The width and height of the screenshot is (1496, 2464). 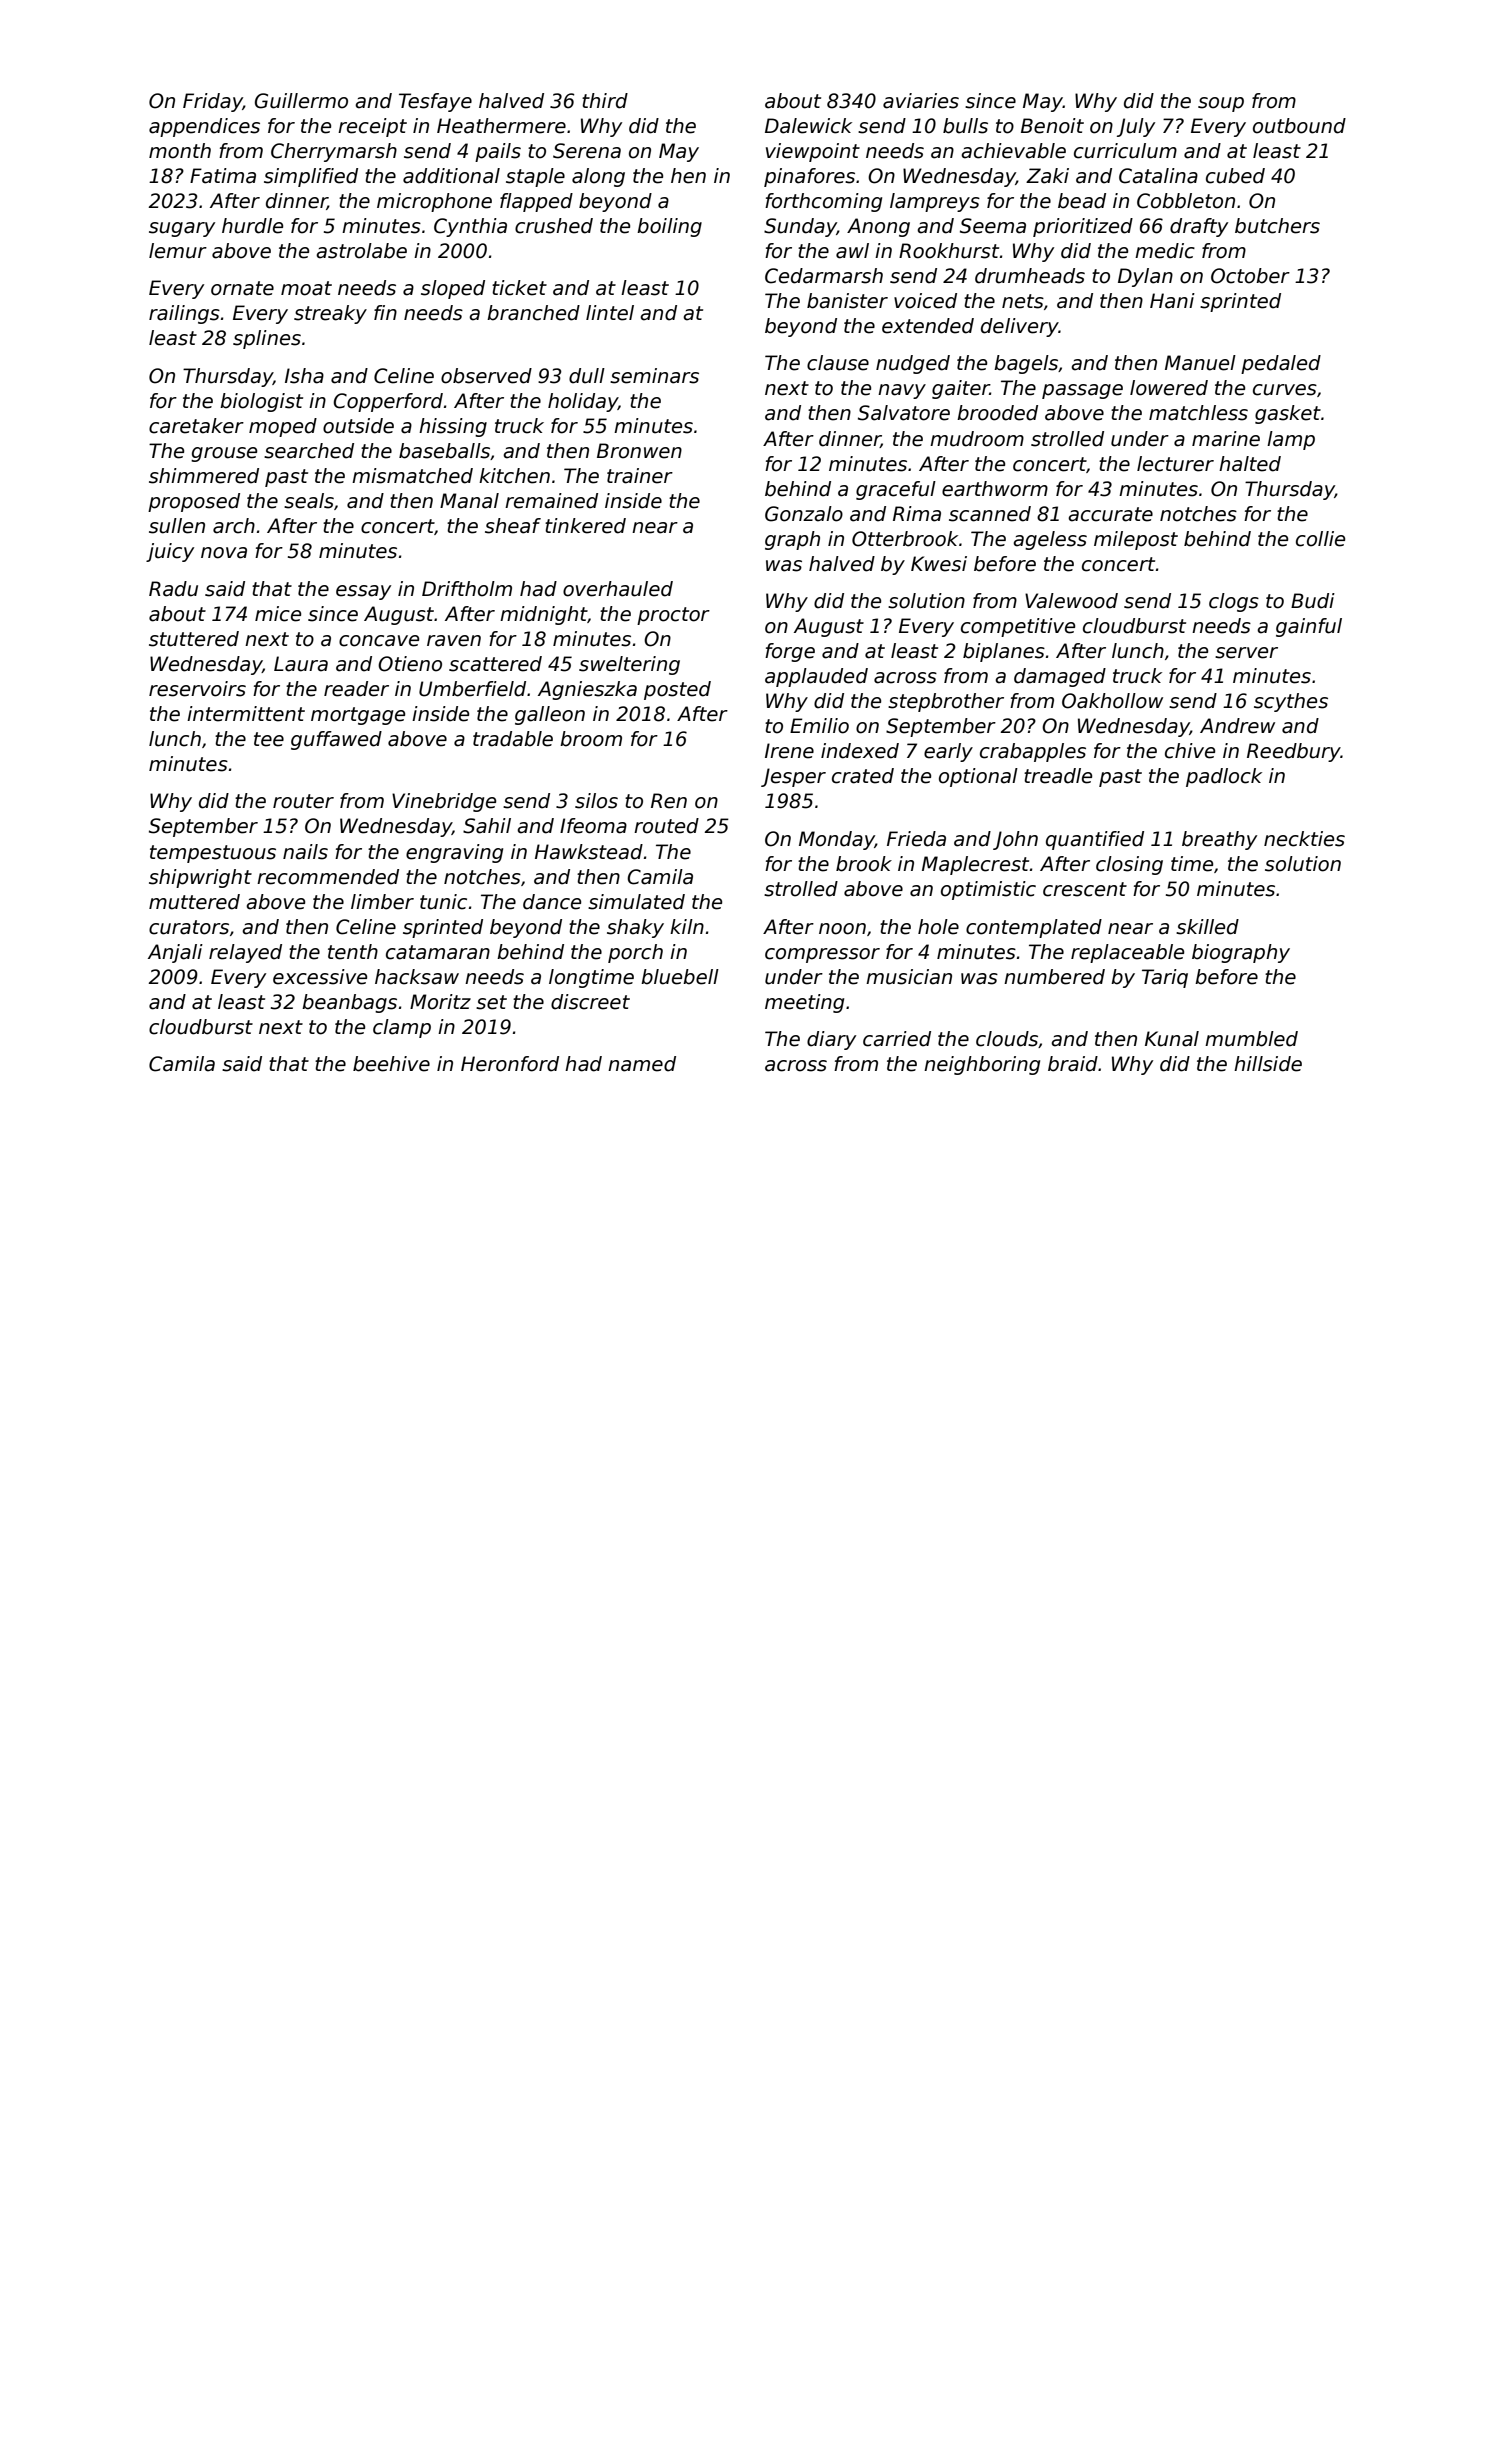 What do you see at coordinates (388, 402) in the screenshot?
I see `Copperford` at bounding box center [388, 402].
